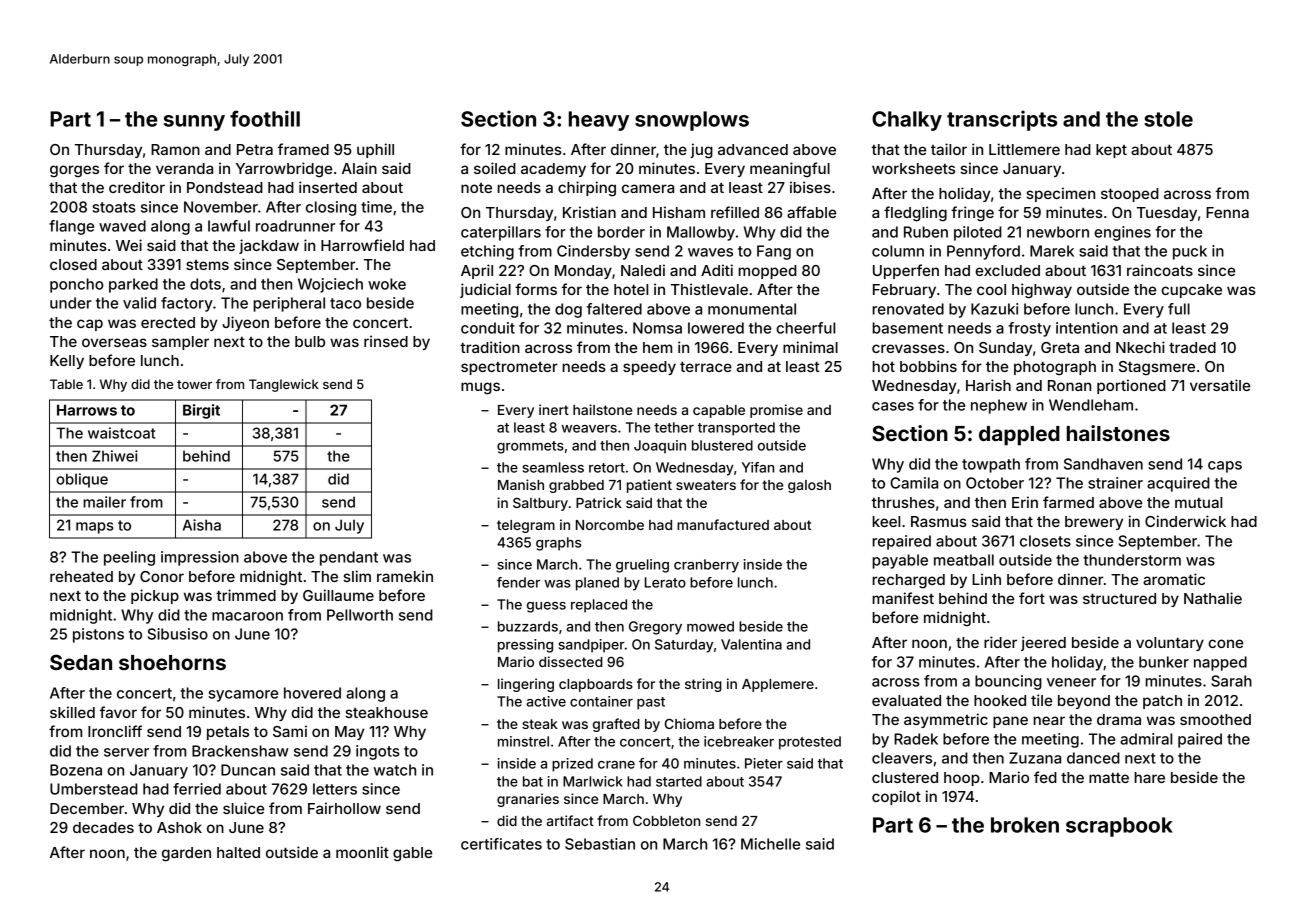  What do you see at coordinates (994, 309) in the document?
I see `Kazuki` at bounding box center [994, 309].
